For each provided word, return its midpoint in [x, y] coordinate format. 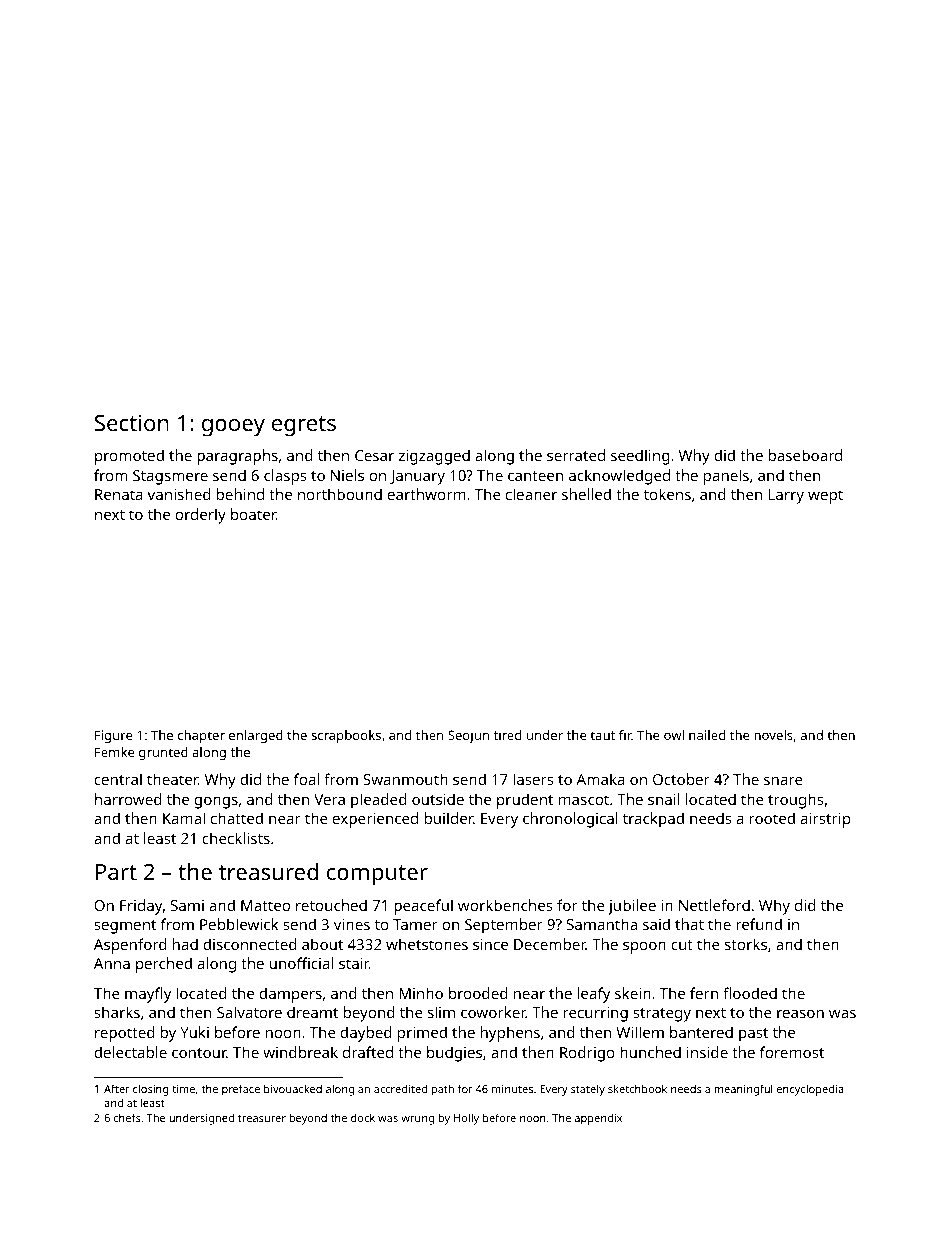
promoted [129, 457]
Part [116, 872]
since [490, 944]
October [681, 779]
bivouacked [293, 1088]
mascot [584, 800]
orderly [200, 516]
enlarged [256, 736]
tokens [667, 494]
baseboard [805, 455]
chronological [570, 820]
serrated [576, 455]
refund [759, 924]
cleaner [531, 494]
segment [125, 927]
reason [800, 1014]
